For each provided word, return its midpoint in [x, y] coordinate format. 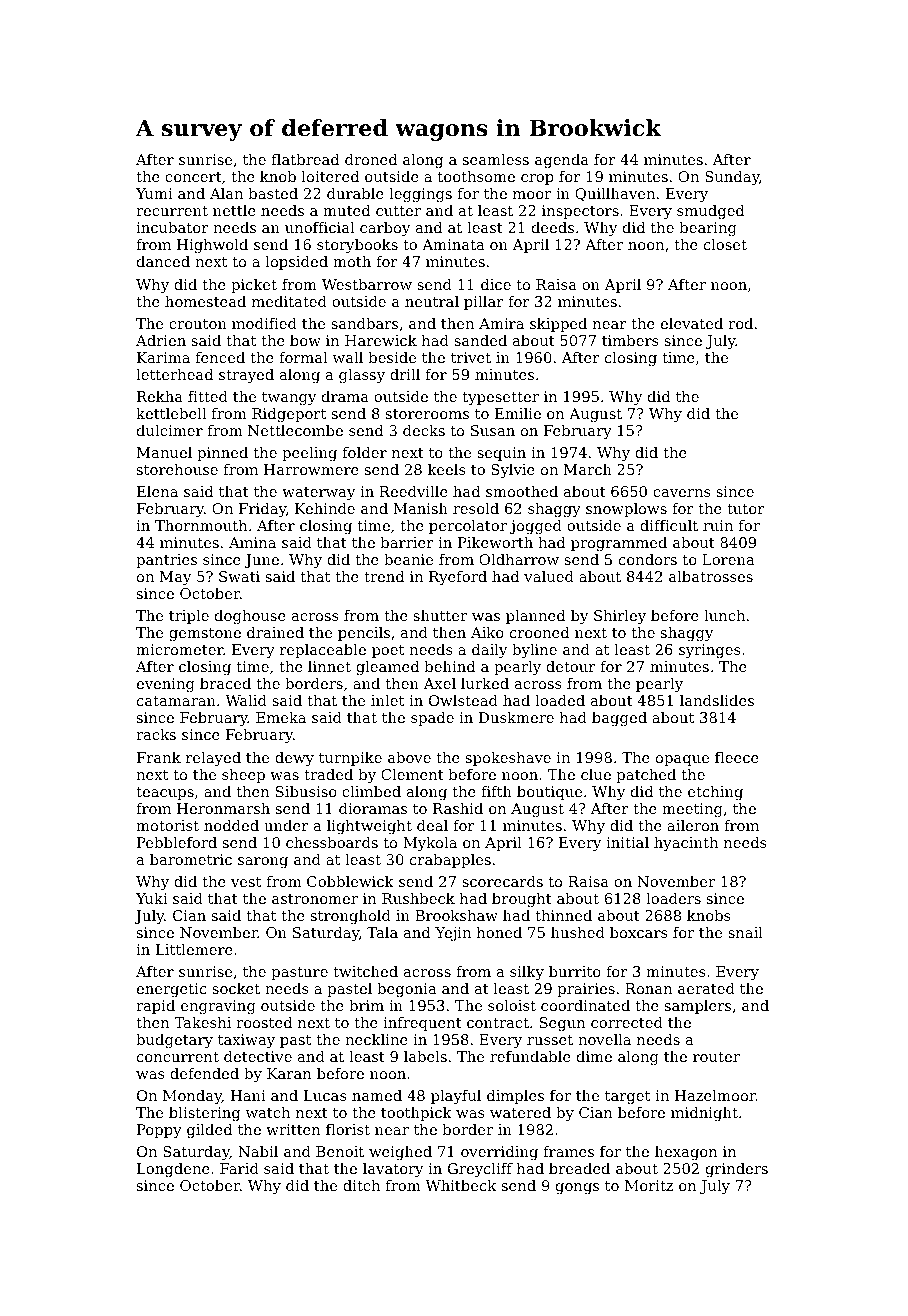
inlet [387, 700]
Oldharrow [519, 559]
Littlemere [194, 949]
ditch [361, 1185]
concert [193, 177]
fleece [737, 757]
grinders [737, 1170]
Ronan [649, 988]
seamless [496, 159]
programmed [619, 544]
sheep [243, 776]
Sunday [732, 178]
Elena [157, 491]
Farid [239, 1168]
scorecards [502, 881]
